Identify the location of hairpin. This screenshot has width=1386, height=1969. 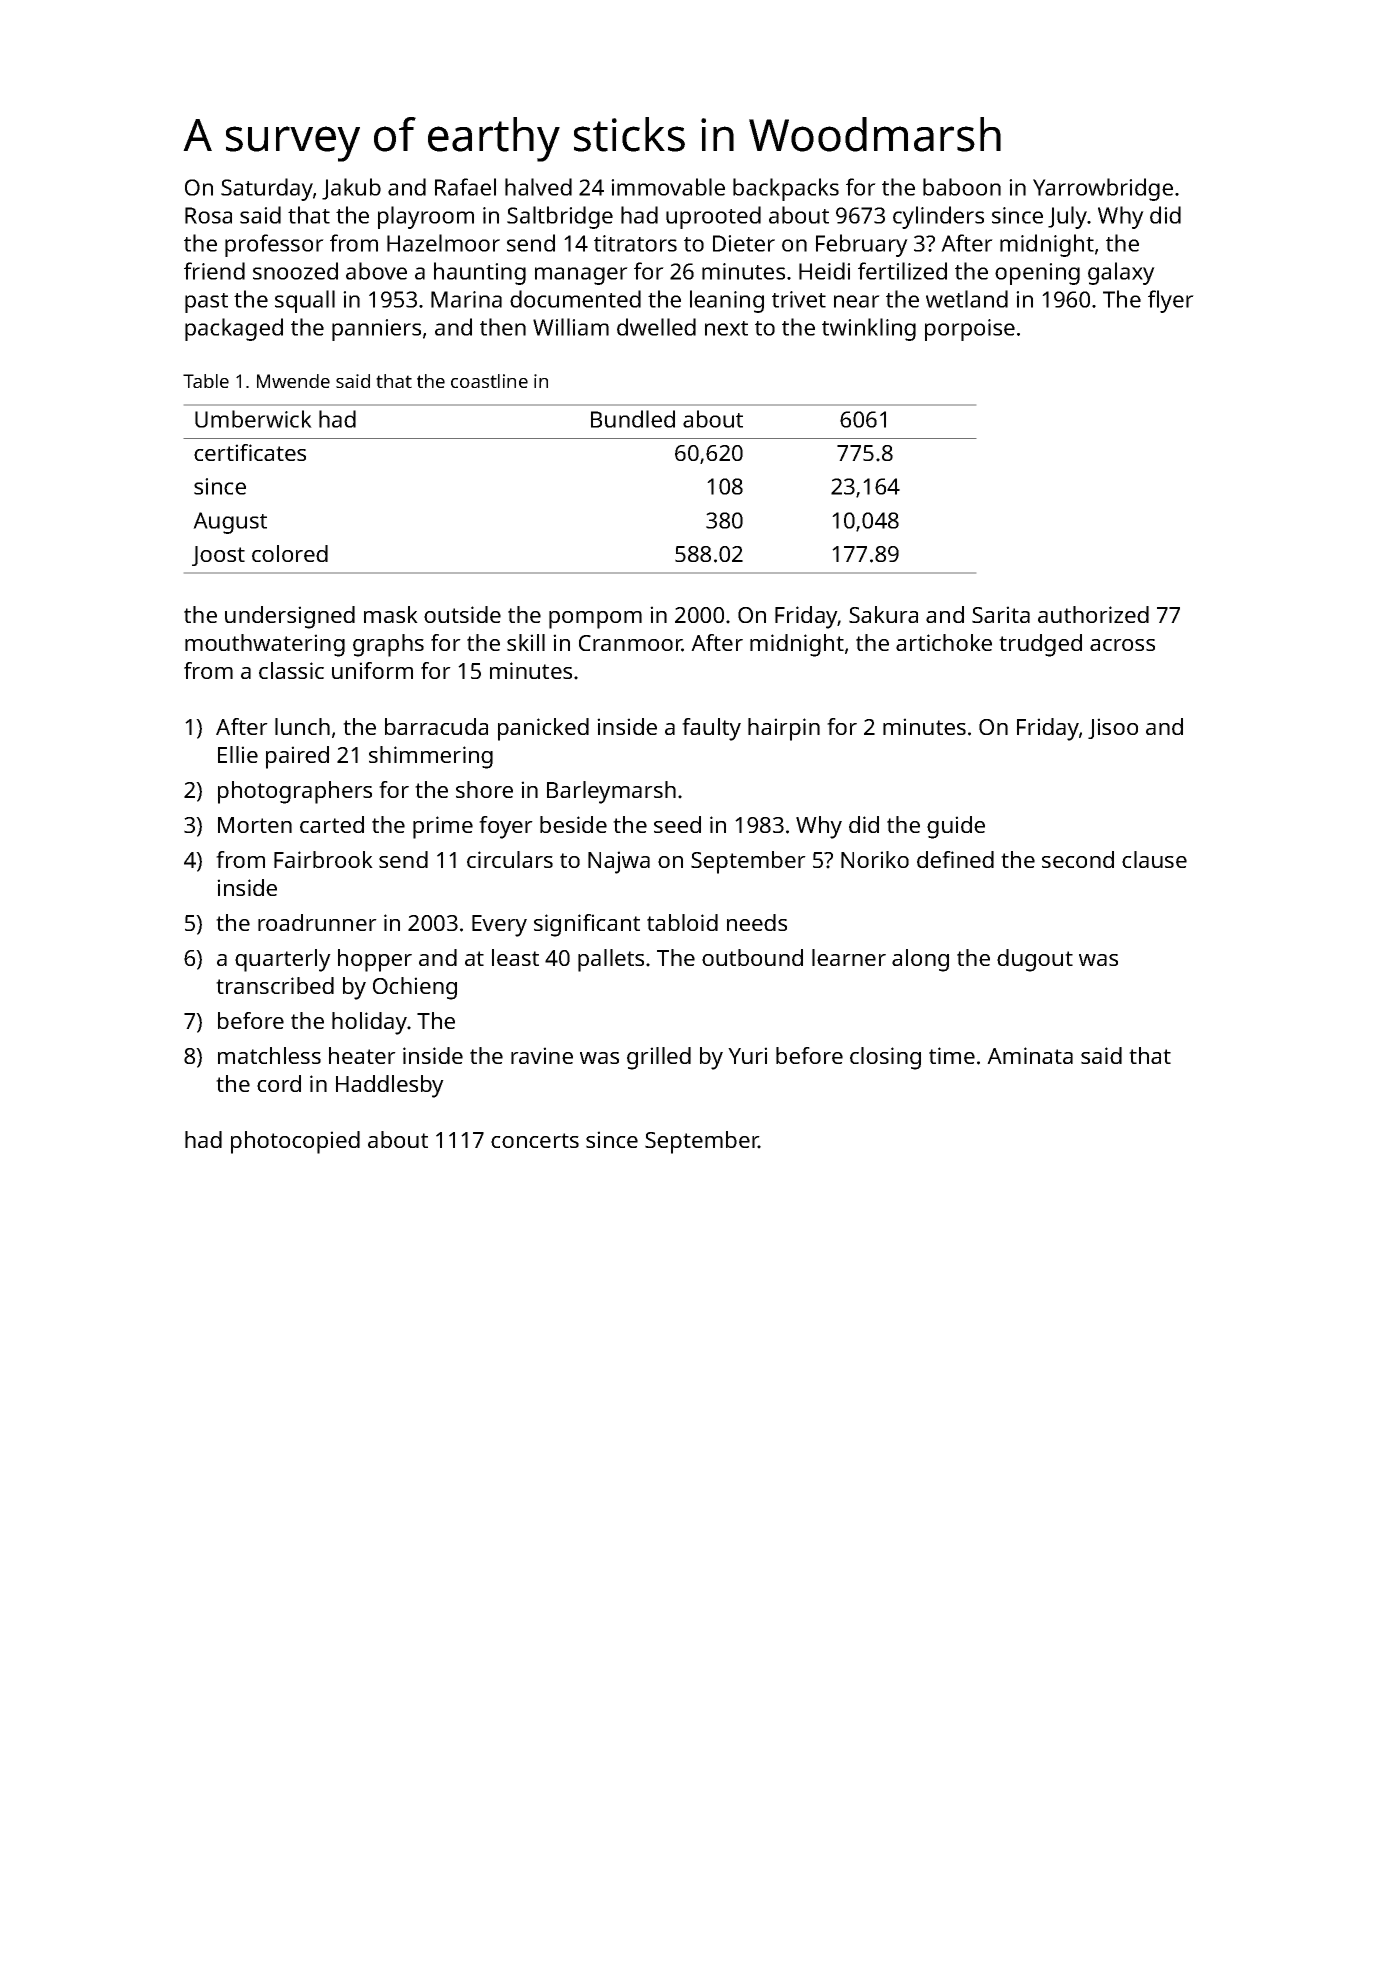
(784, 729).
